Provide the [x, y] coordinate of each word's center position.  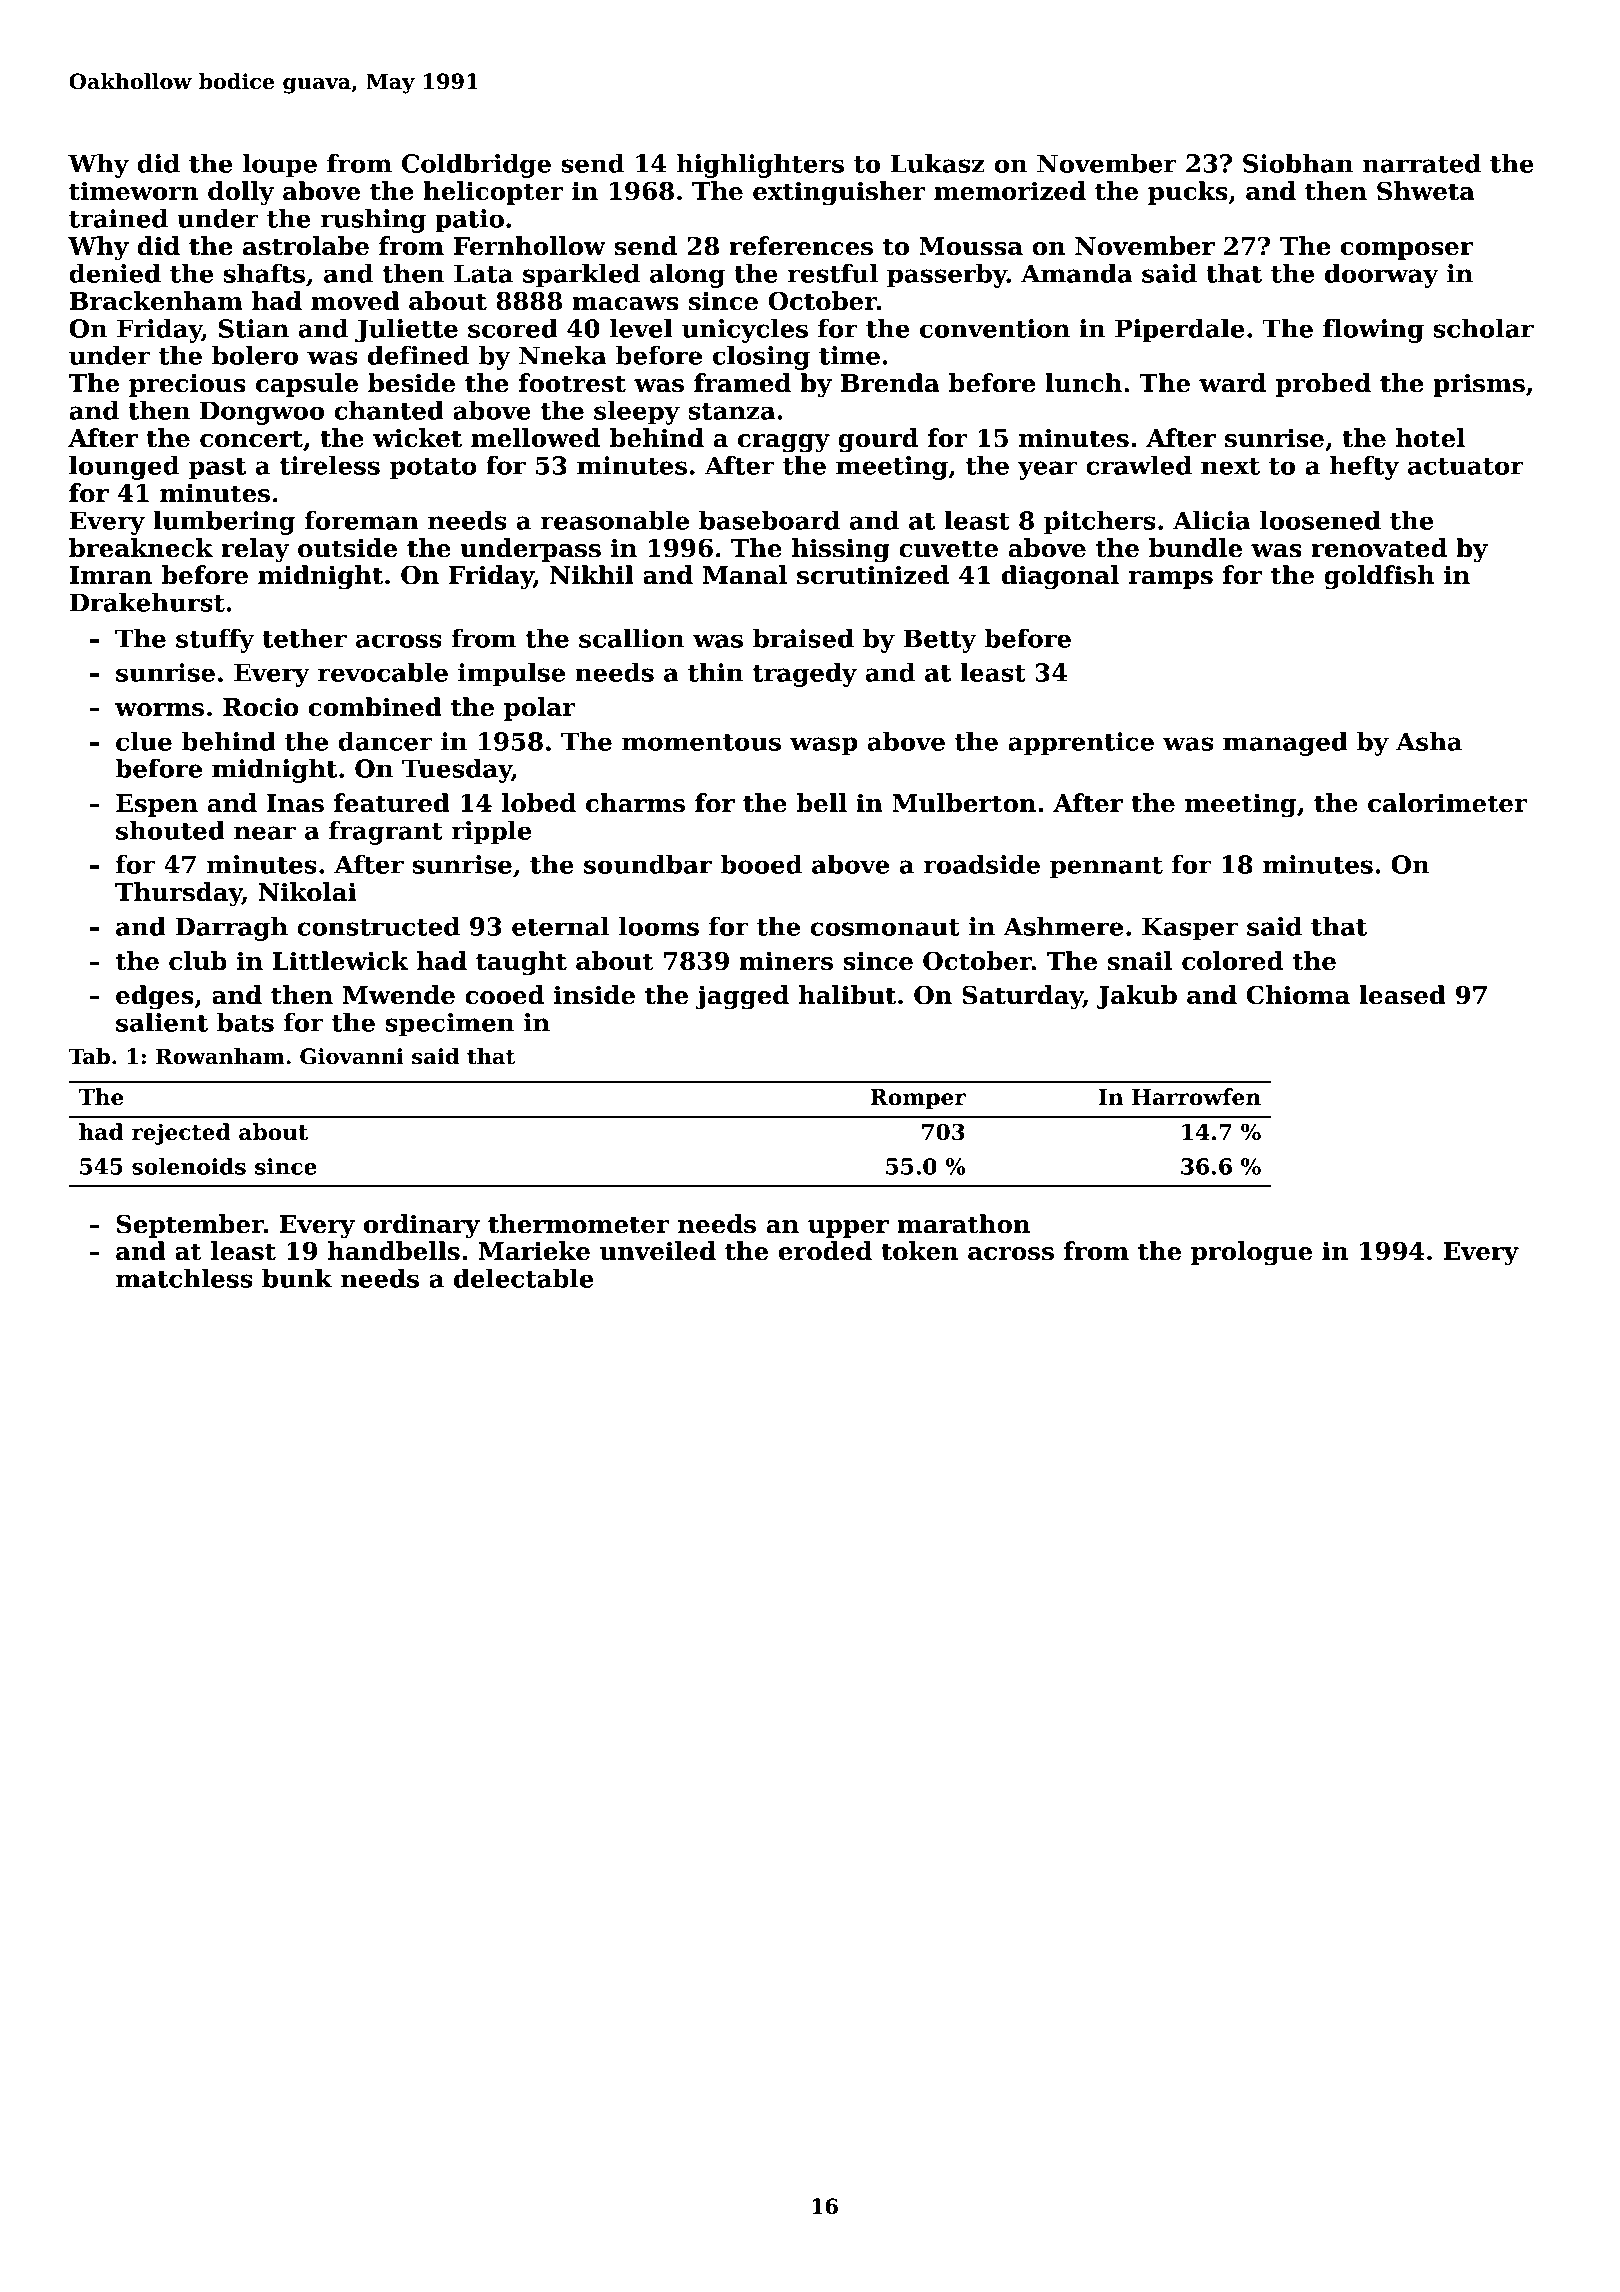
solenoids [189, 1166]
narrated [1422, 163]
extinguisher [839, 193]
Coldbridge [476, 165]
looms [659, 926]
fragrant [386, 832]
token [920, 1251]
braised [803, 638]
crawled [1139, 465]
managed [1285, 743]
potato [433, 469]
